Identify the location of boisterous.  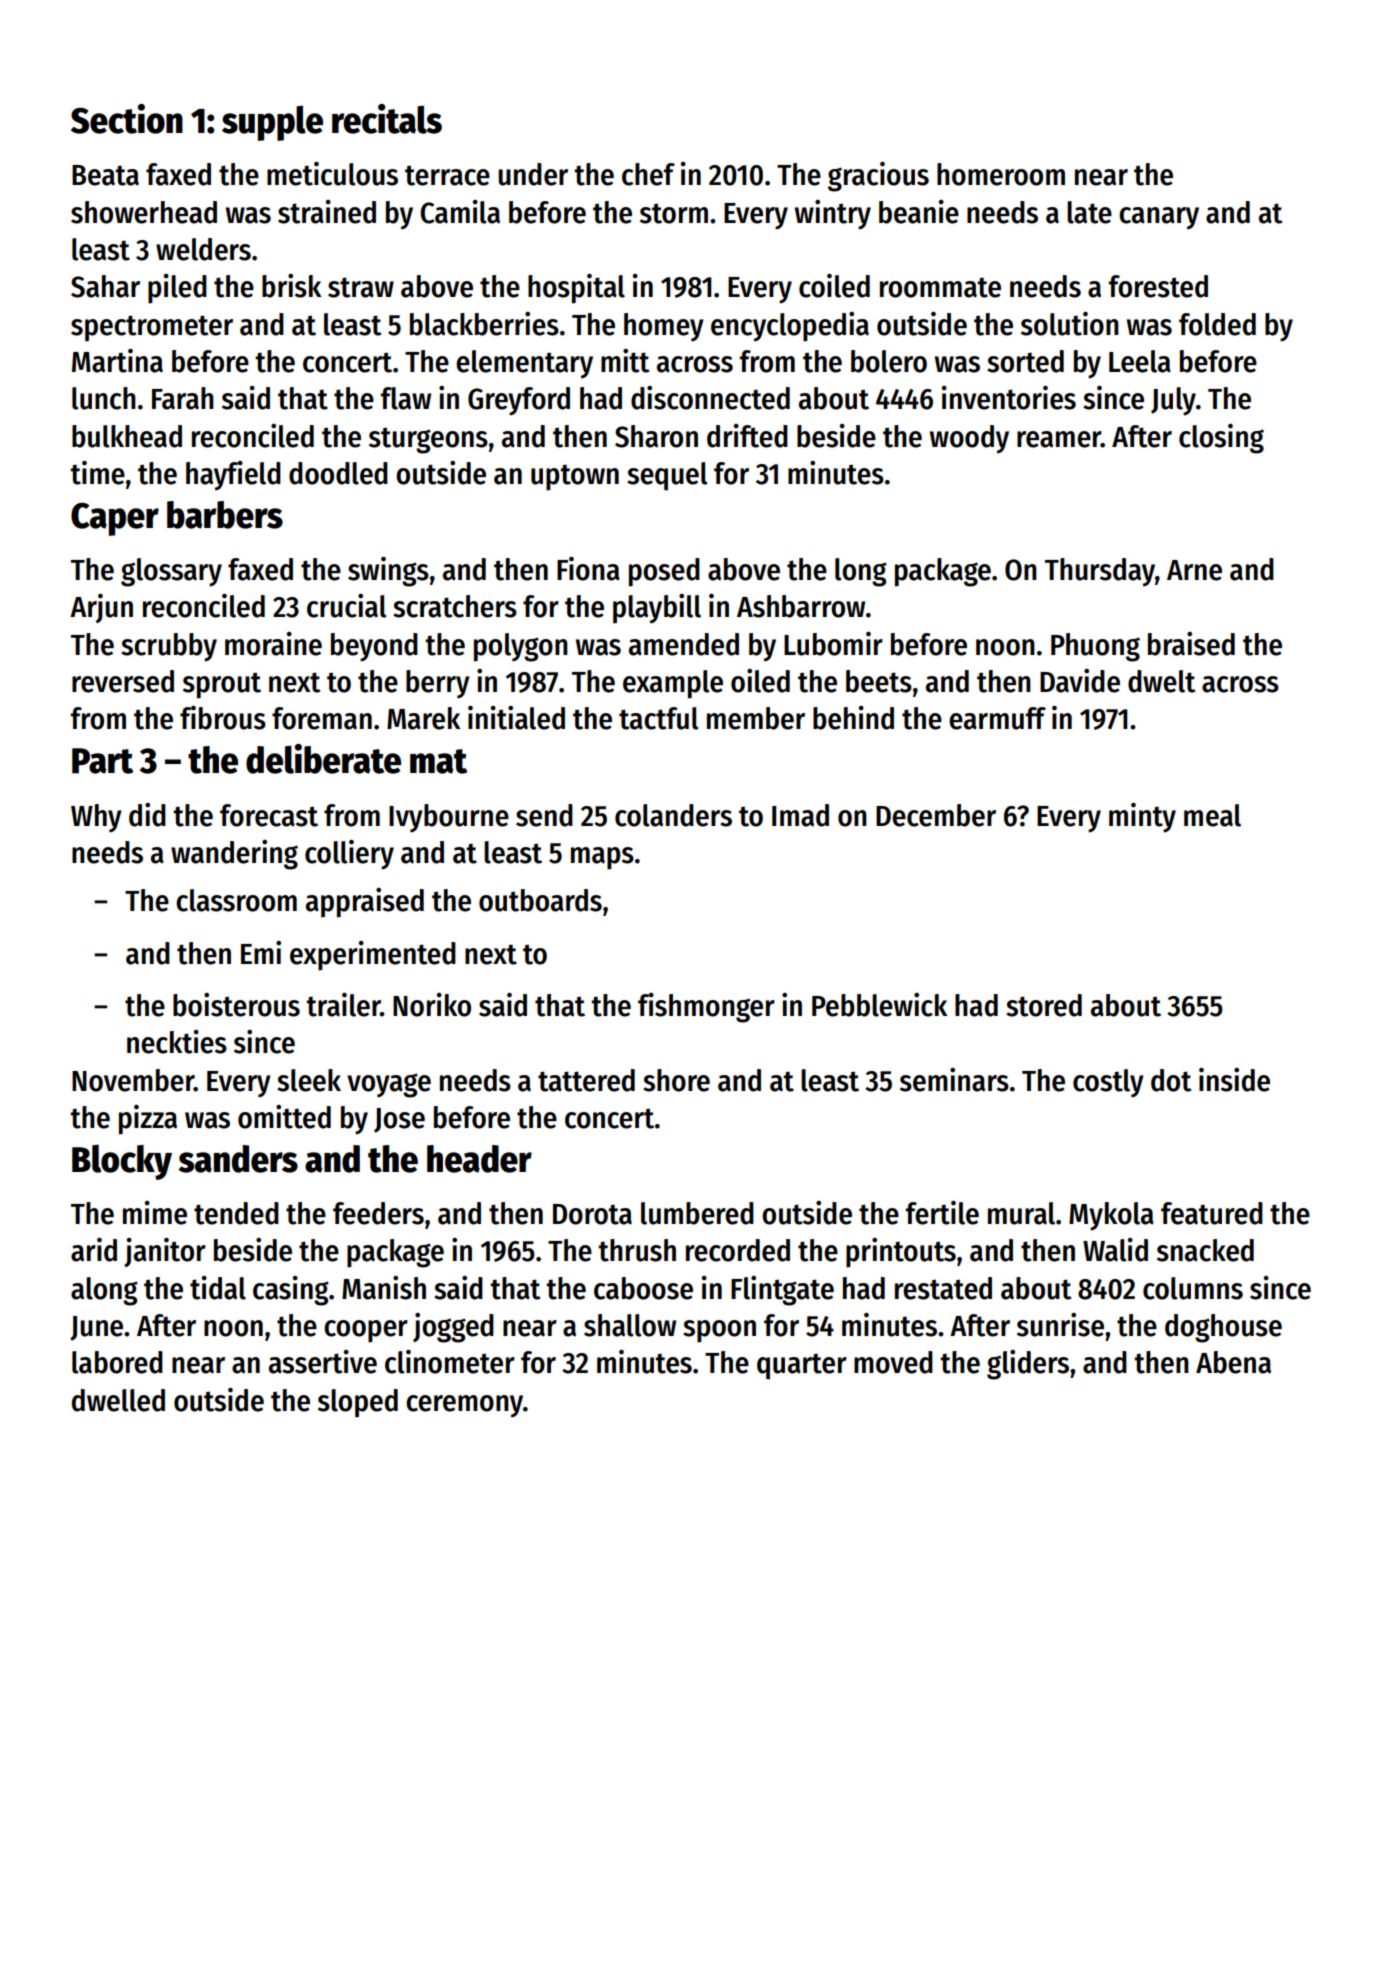
(236, 1005).
